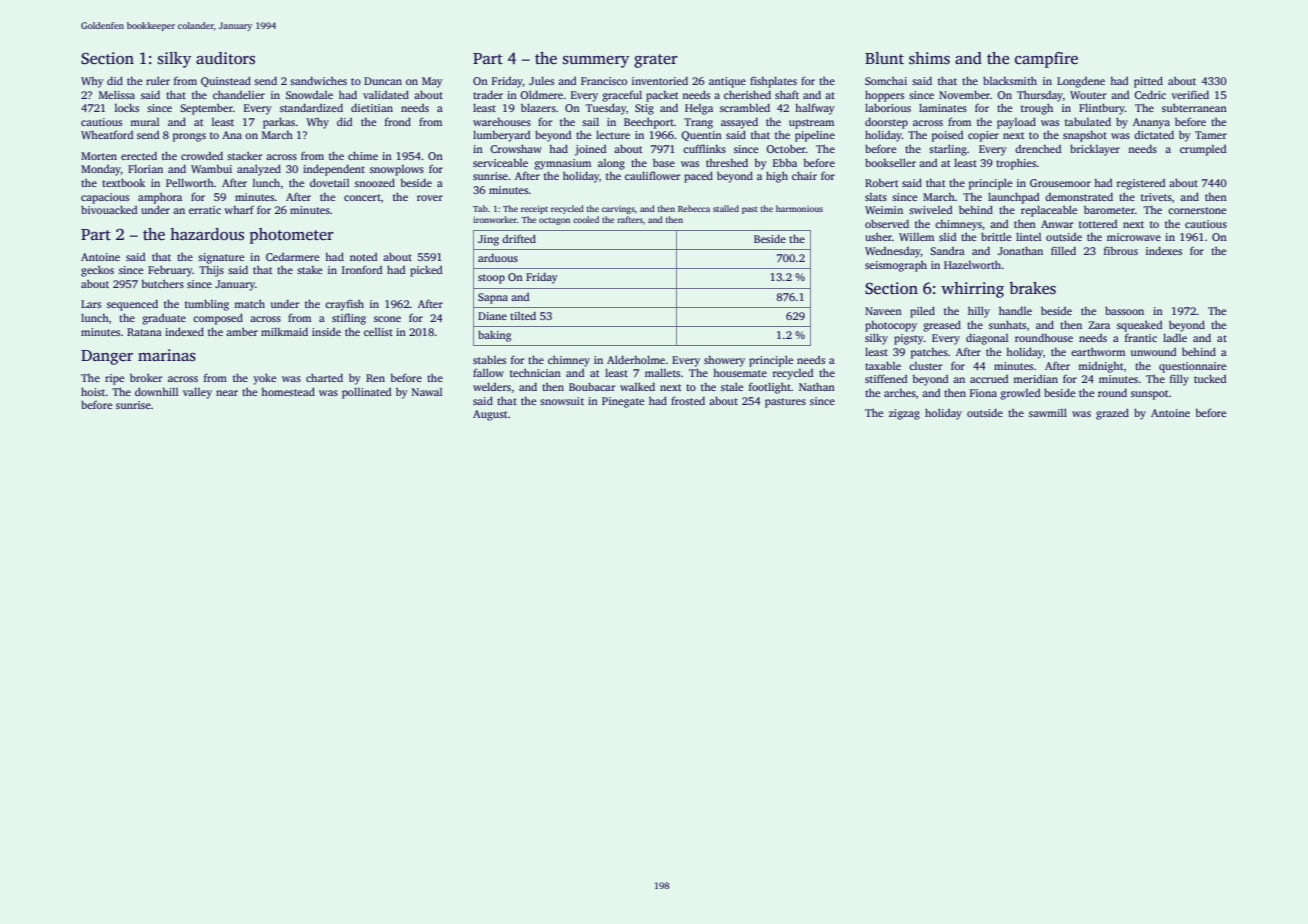  I want to click on near, so click(227, 393).
